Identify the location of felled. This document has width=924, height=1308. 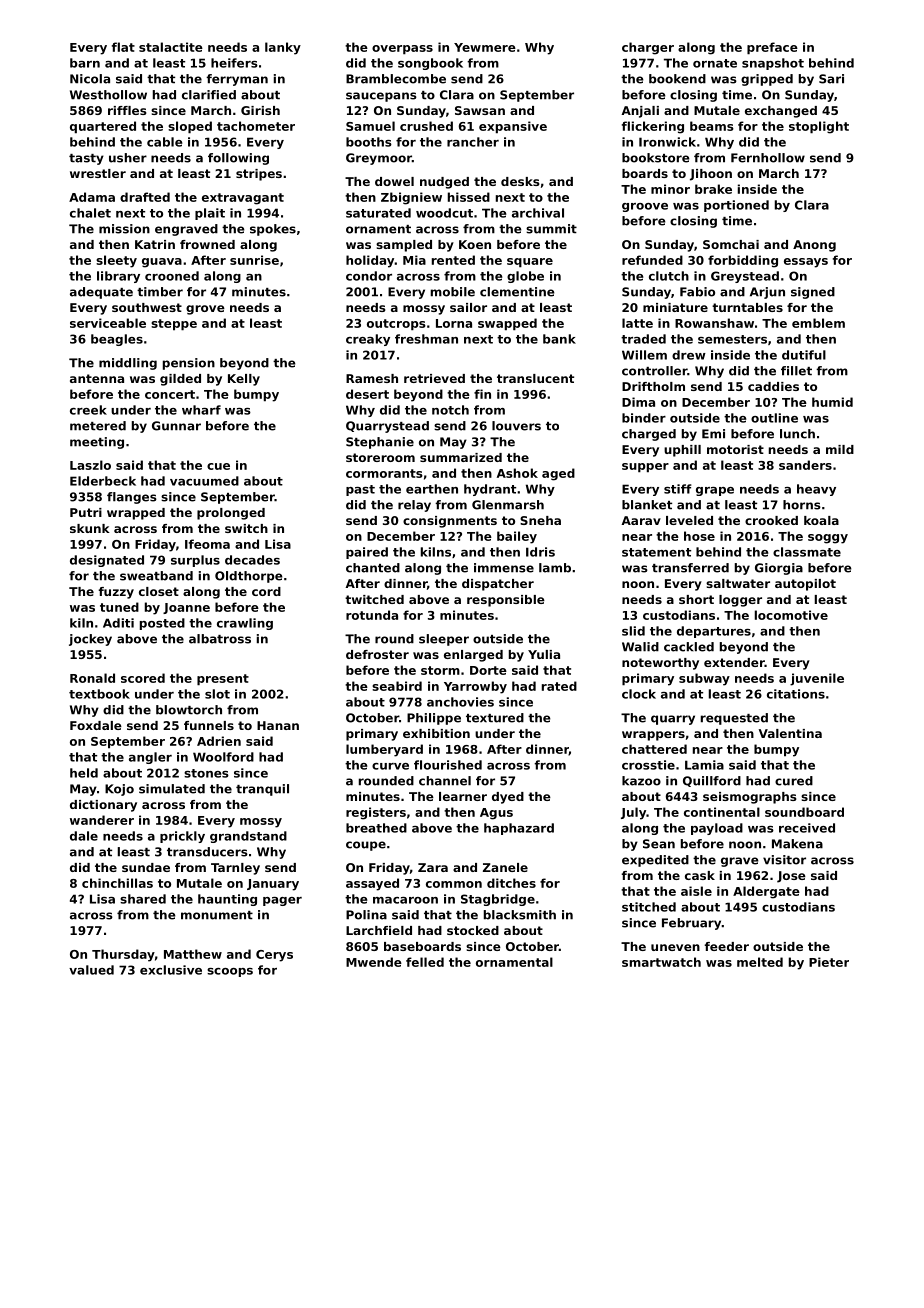
(425, 962).
